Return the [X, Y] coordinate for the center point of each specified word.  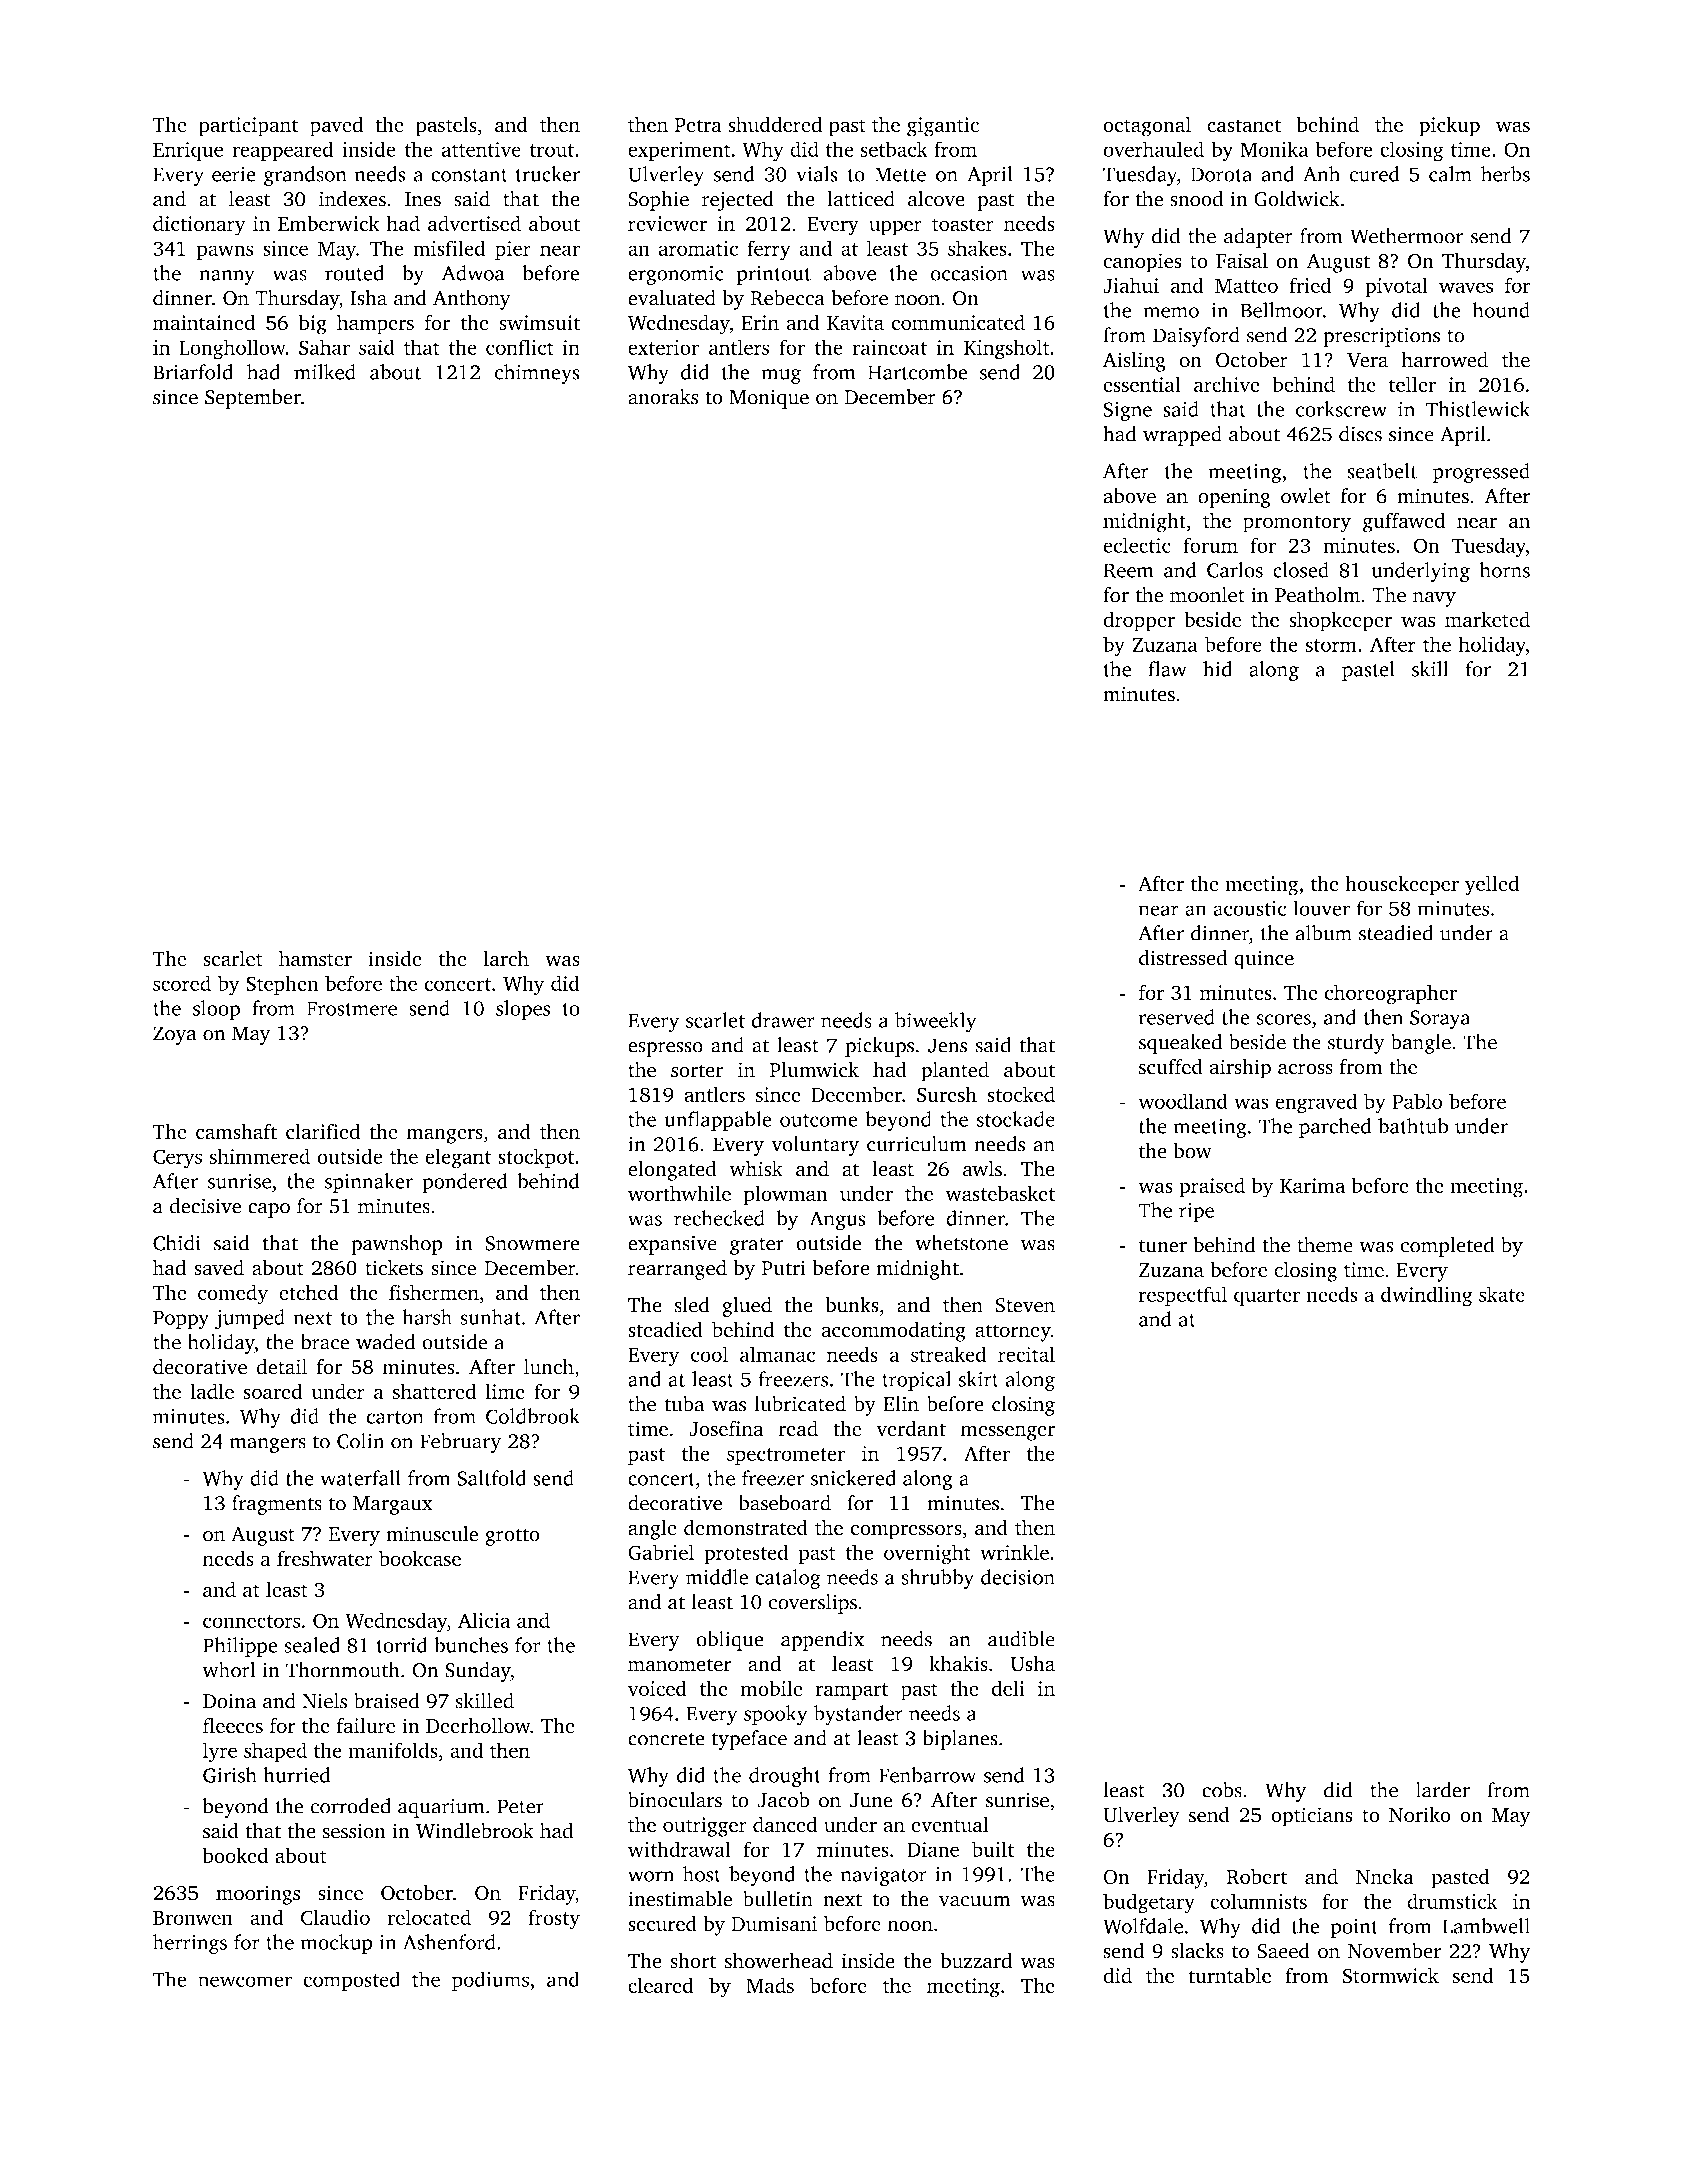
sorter [697, 1071]
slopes [523, 1010]
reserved [1177, 1017]
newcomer [245, 1981]
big [313, 324]
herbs [1505, 174]
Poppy [181, 1320]
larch [506, 958]
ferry [769, 250]
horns [1505, 570]
